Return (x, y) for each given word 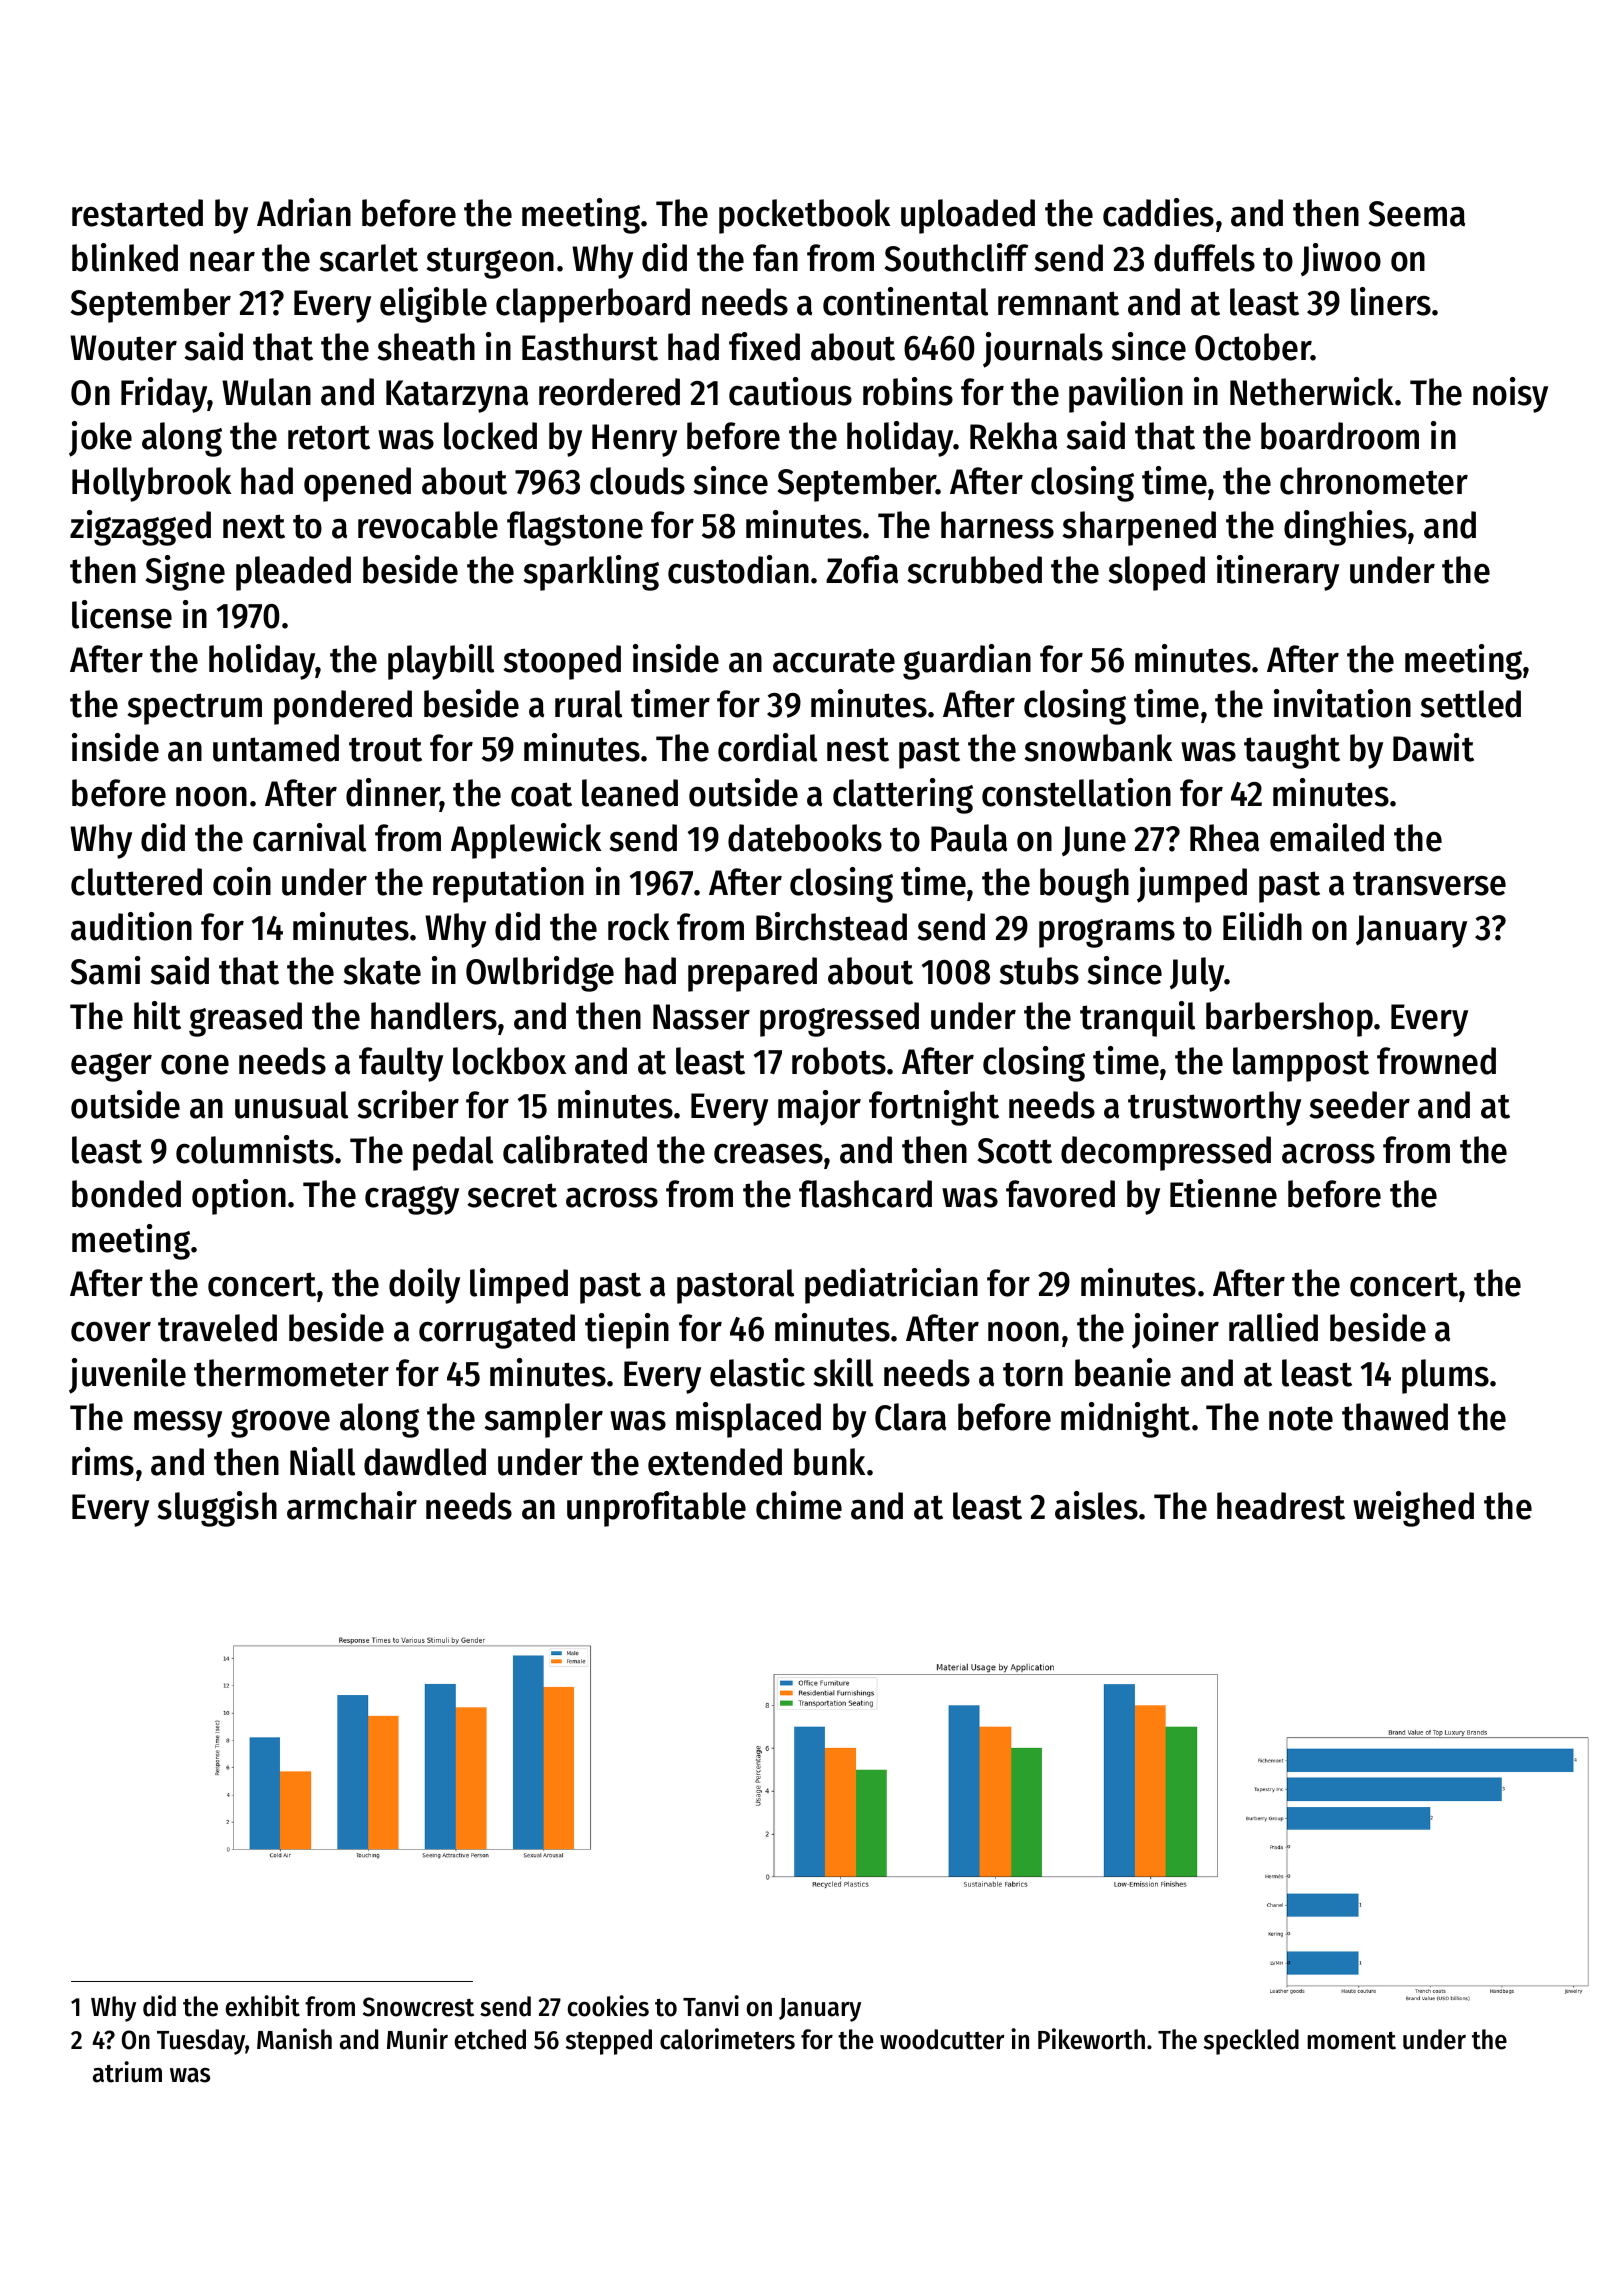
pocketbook (804, 216)
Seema (1416, 214)
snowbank (1098, 748)
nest (858, 749)
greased (245, 1019)
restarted (137, 213)
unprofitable (656, 1509)
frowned (1436, 1061)
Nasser (701, 1017)
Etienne (1223, 1193)
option (239, 1197)
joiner (1175, 1331)
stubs (1039, 971)
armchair (352, 1505)
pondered (343, 707)
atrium (127, 2072)
